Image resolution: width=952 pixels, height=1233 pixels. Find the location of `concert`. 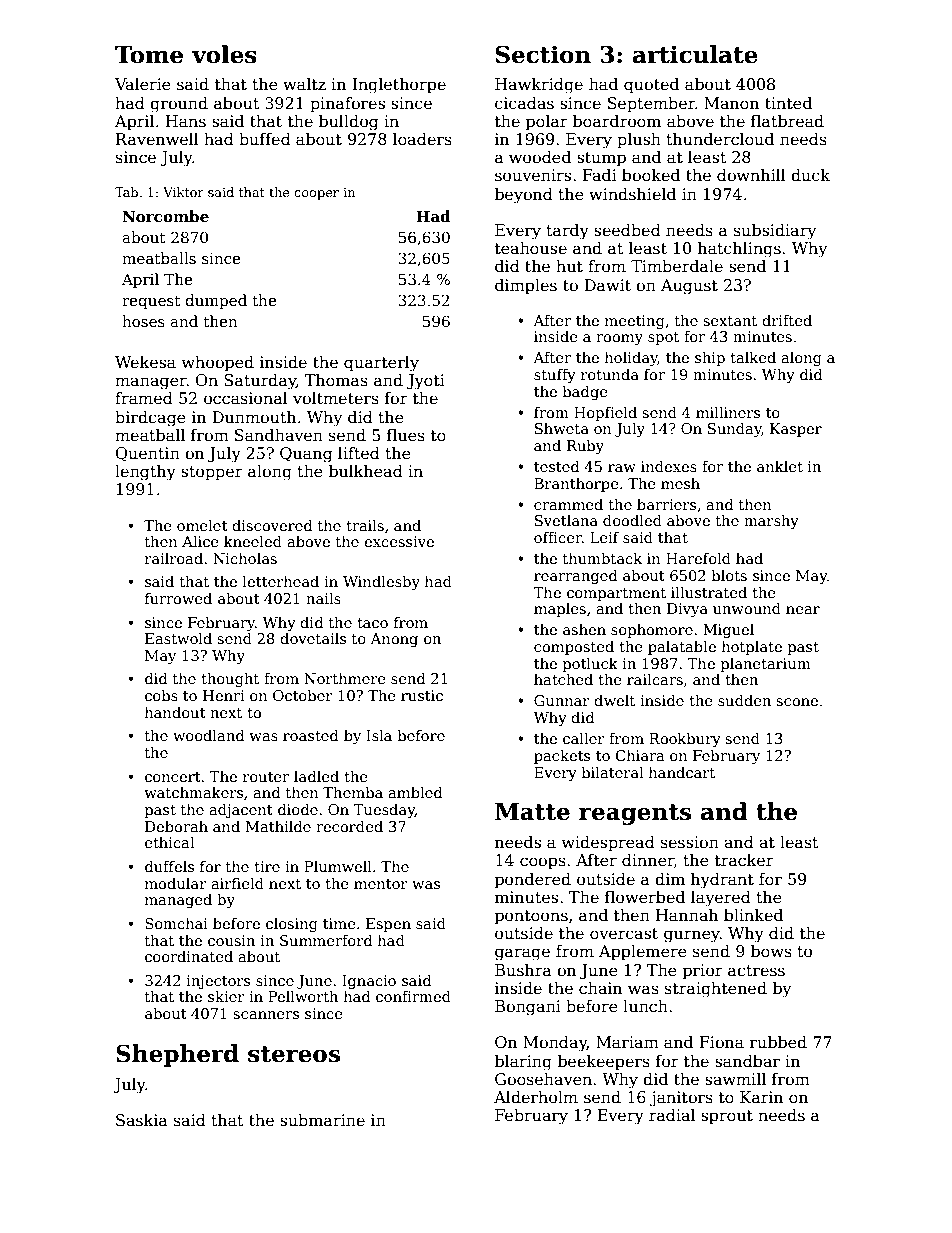

concert is located at coordinates (173, 777).
